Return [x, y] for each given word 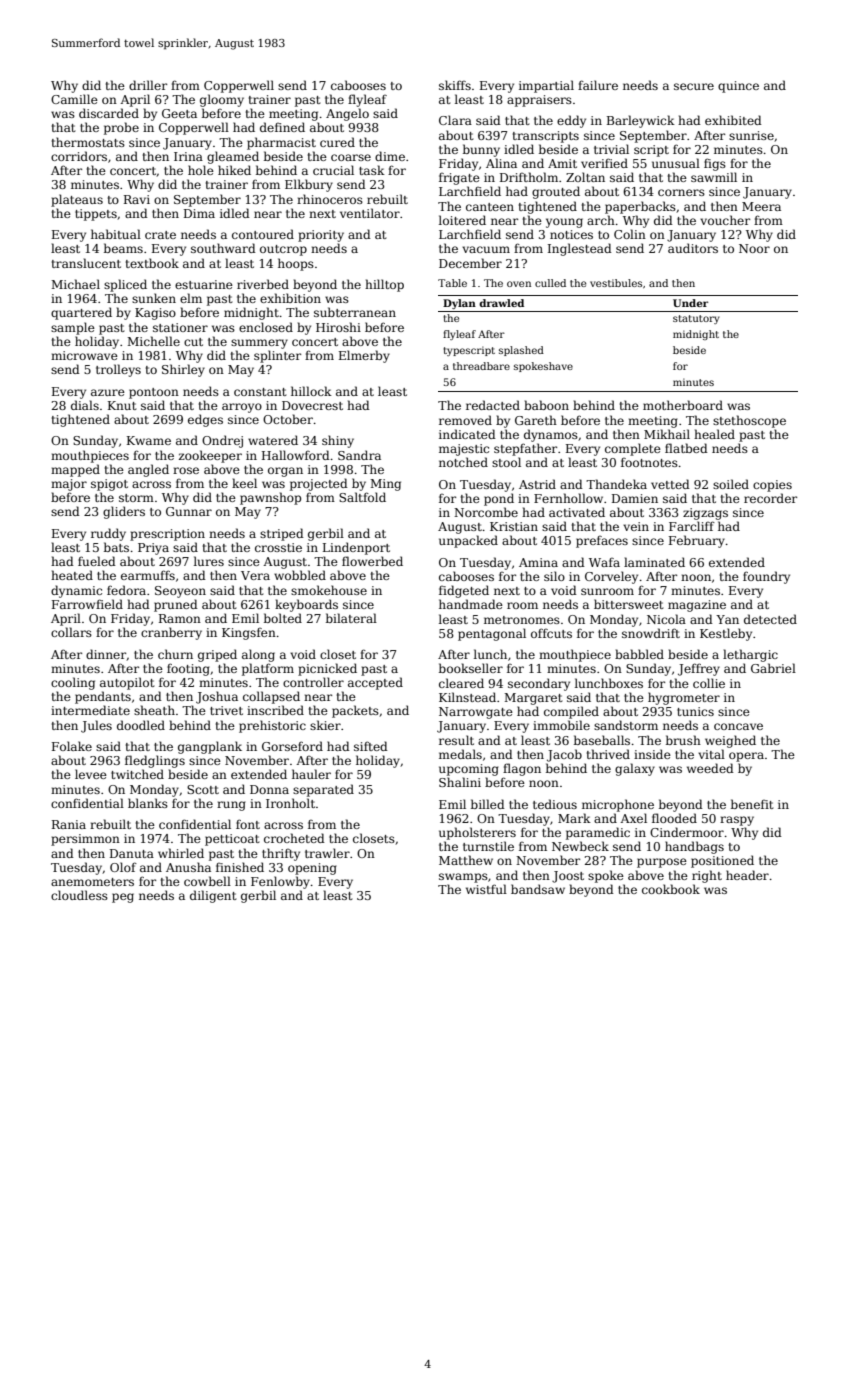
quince [738, 87]
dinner [106, 654]
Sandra [359, 455]
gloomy [222, 100]
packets [355, 711]
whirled [181, 853]
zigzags [705, 514]
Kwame [149, 440]
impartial [546, 86]
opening [312, 869]
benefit [752, 804]
